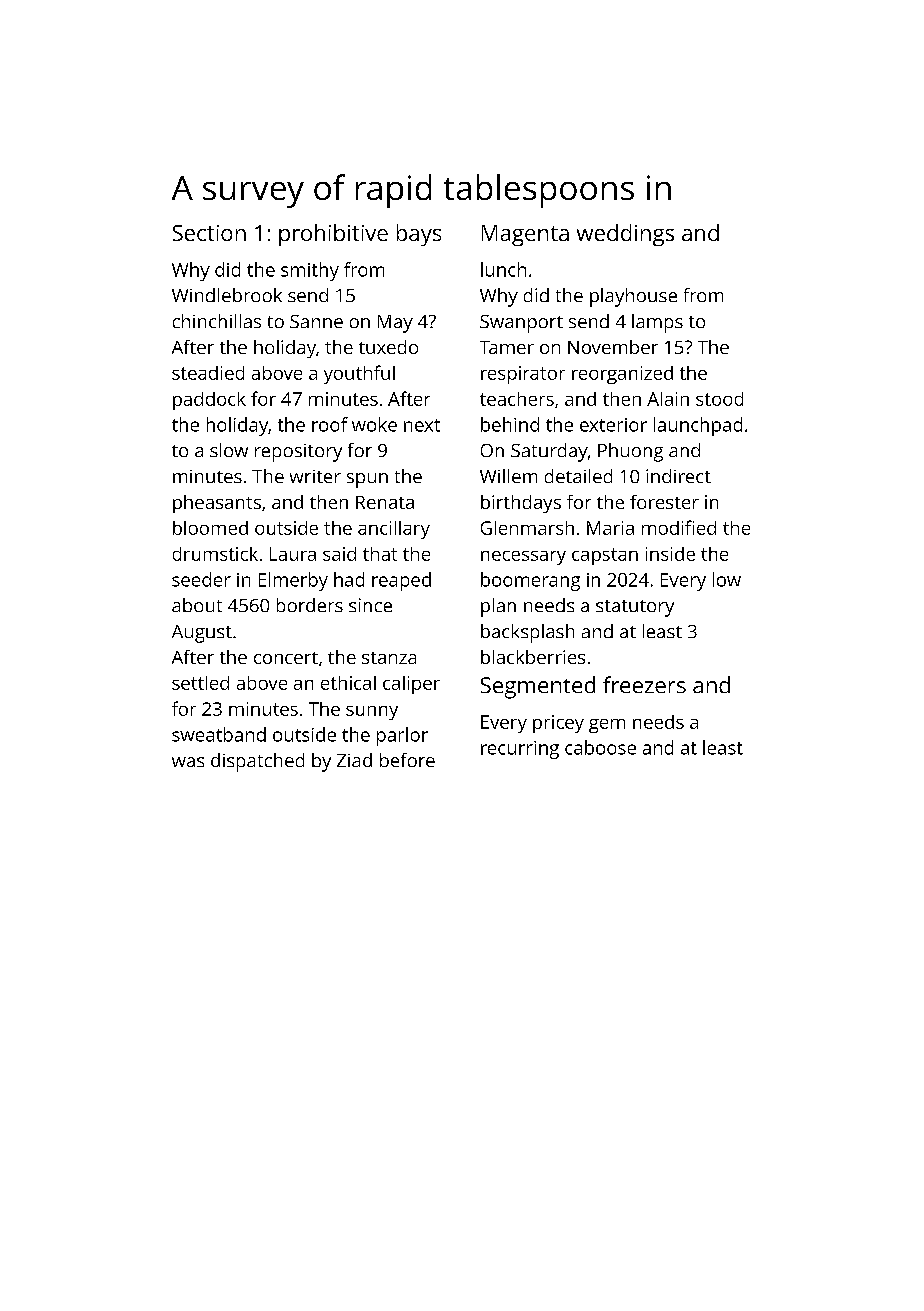 The image size is (924, 1311). I want to click on plan, so click(498, 607).
